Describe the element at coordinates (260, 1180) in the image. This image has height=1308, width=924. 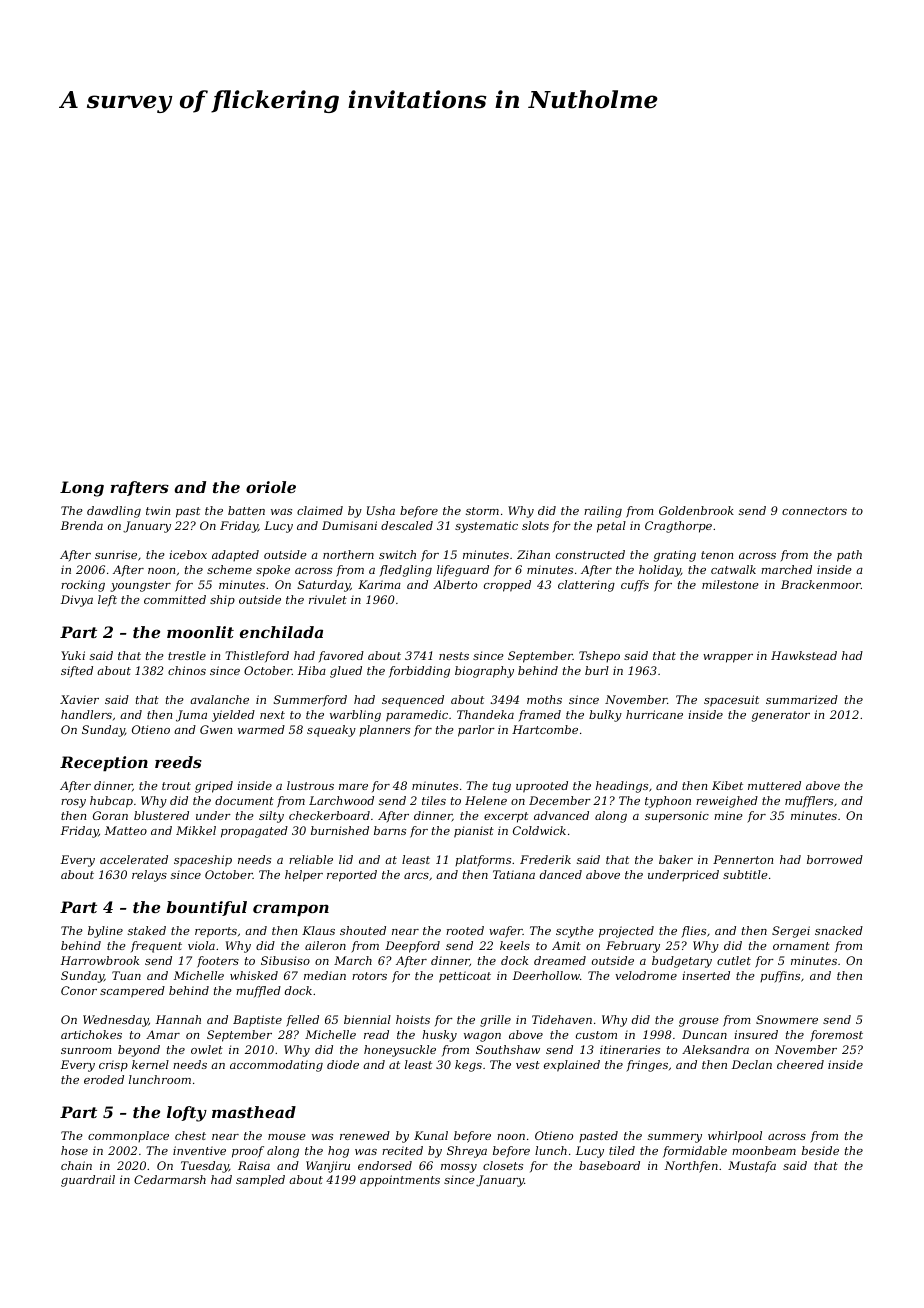
I see `sampled` at that location.
